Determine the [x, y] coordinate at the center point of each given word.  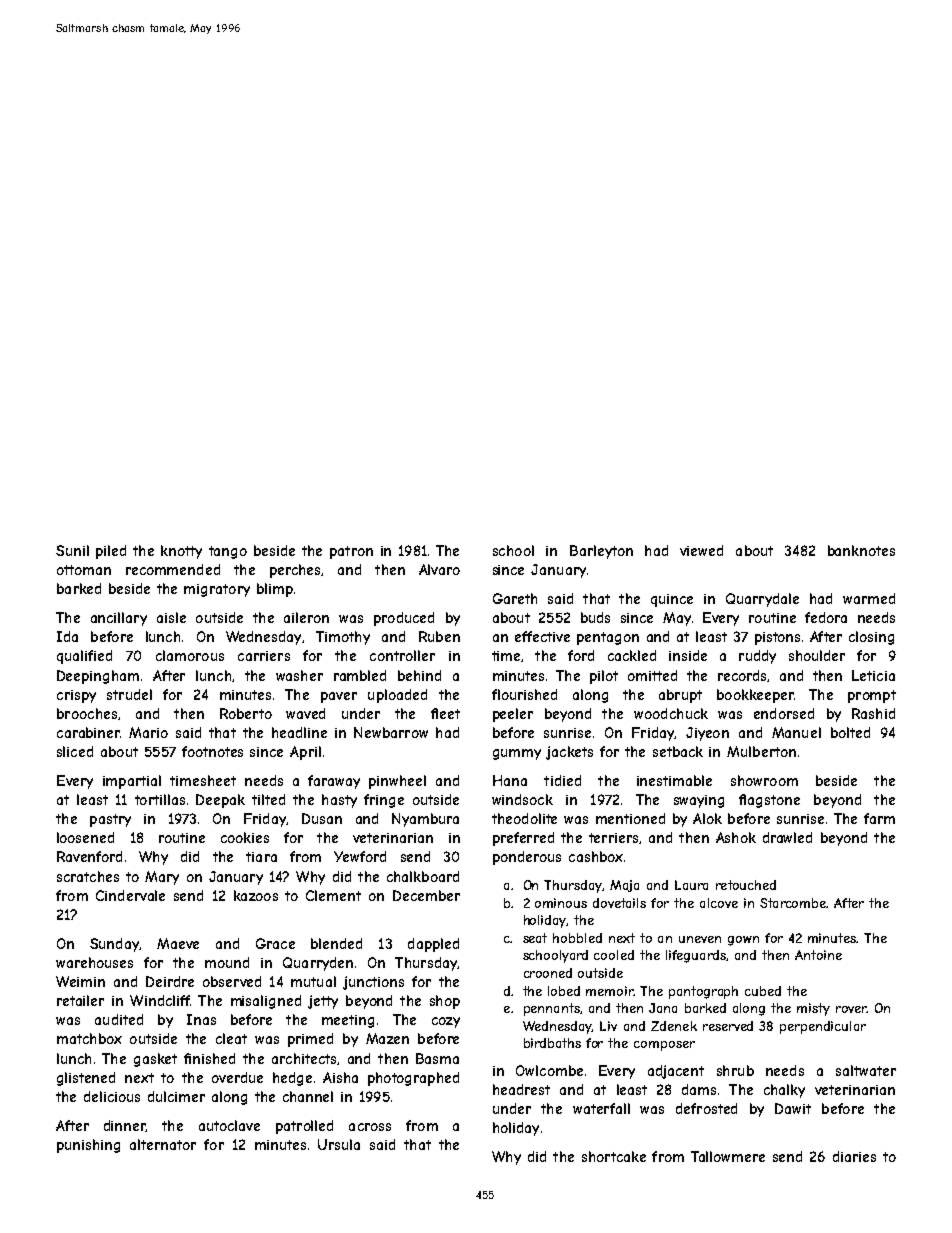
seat [535, 938]
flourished [524, 694]
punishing [88, 1146]
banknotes [861, 550]
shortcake [614, 1156]
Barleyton [601, 552]
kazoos [256, 895]
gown [743, 941]
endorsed [784, 713]
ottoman [84, 570]
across [370, 1127]
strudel [129, 694]
